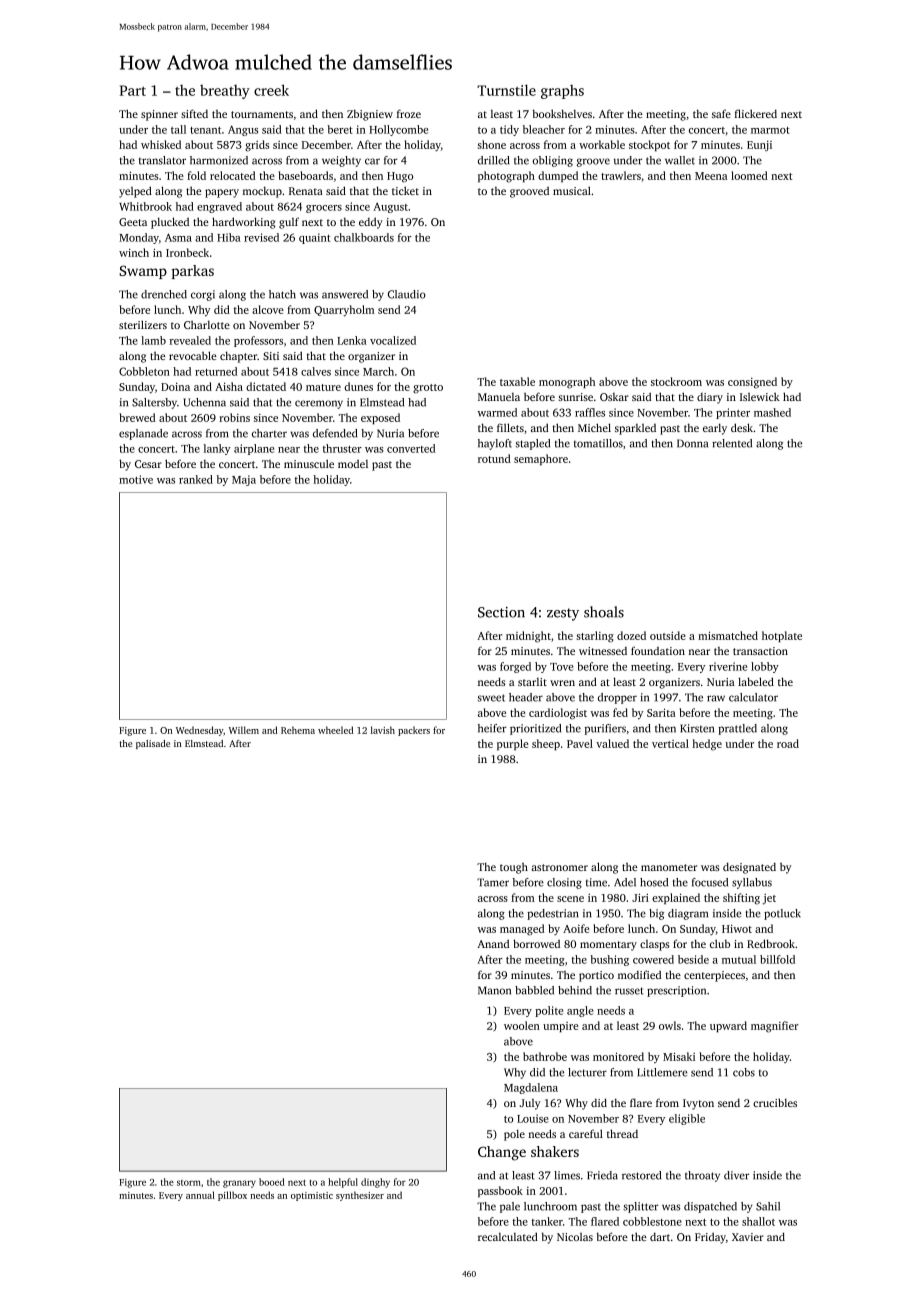  I want to click on musical, so click(572, 190).
